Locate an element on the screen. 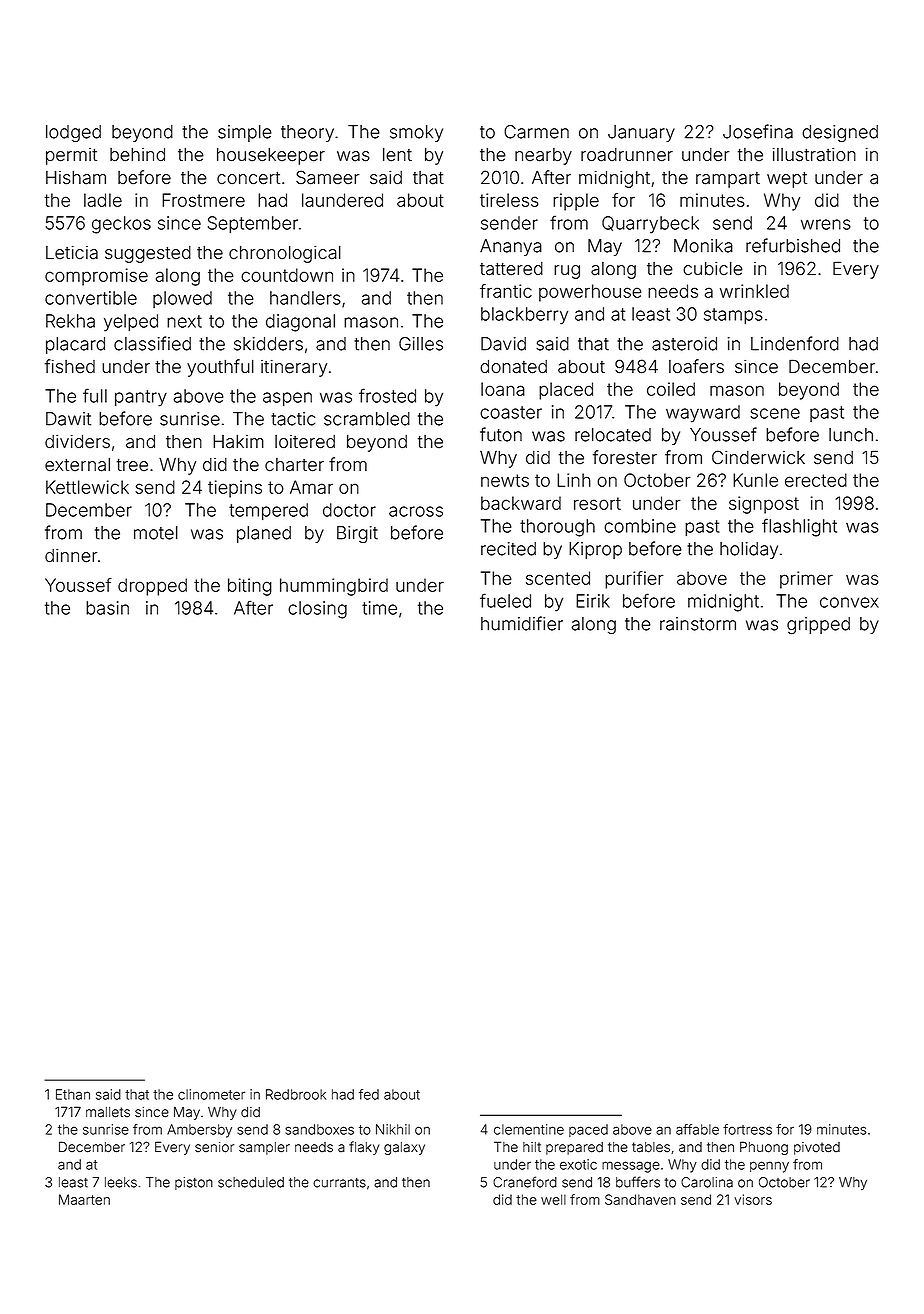 The width and height of the screenshot is (924, 1314). itinerary is located at coordinates (294, 368).
